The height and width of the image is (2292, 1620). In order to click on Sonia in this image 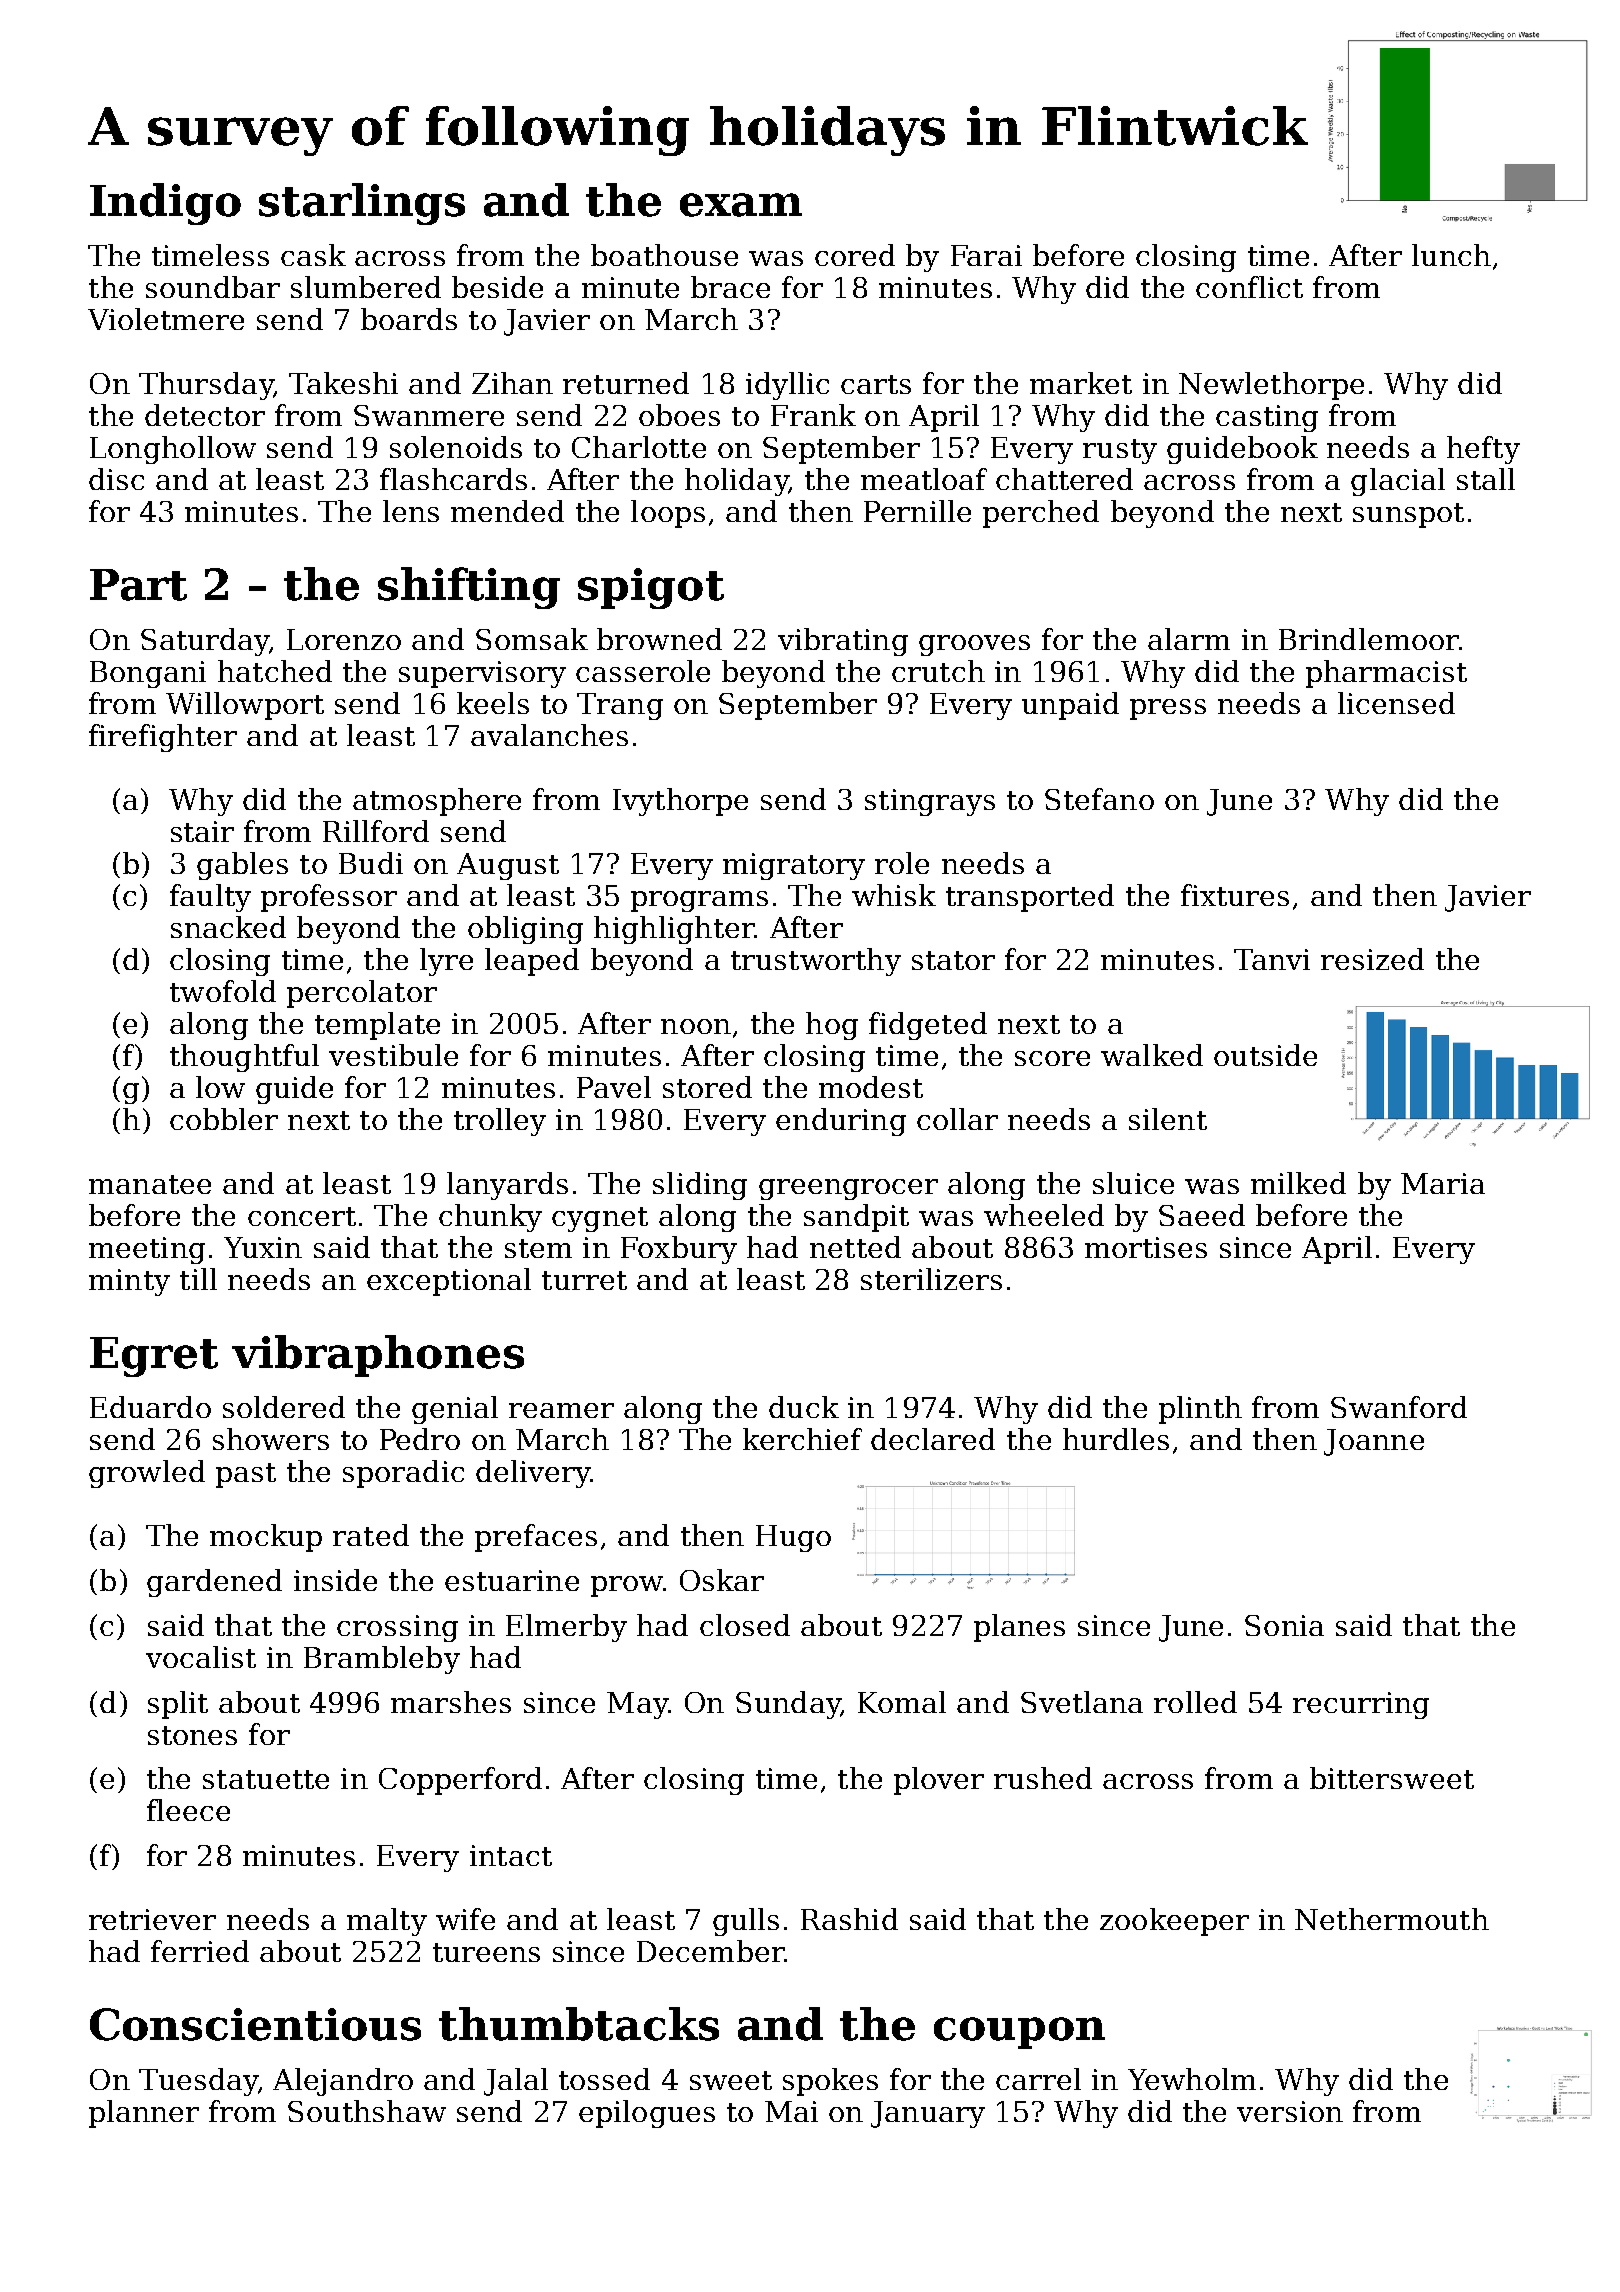, I will do `click(1284, 1625)`.
